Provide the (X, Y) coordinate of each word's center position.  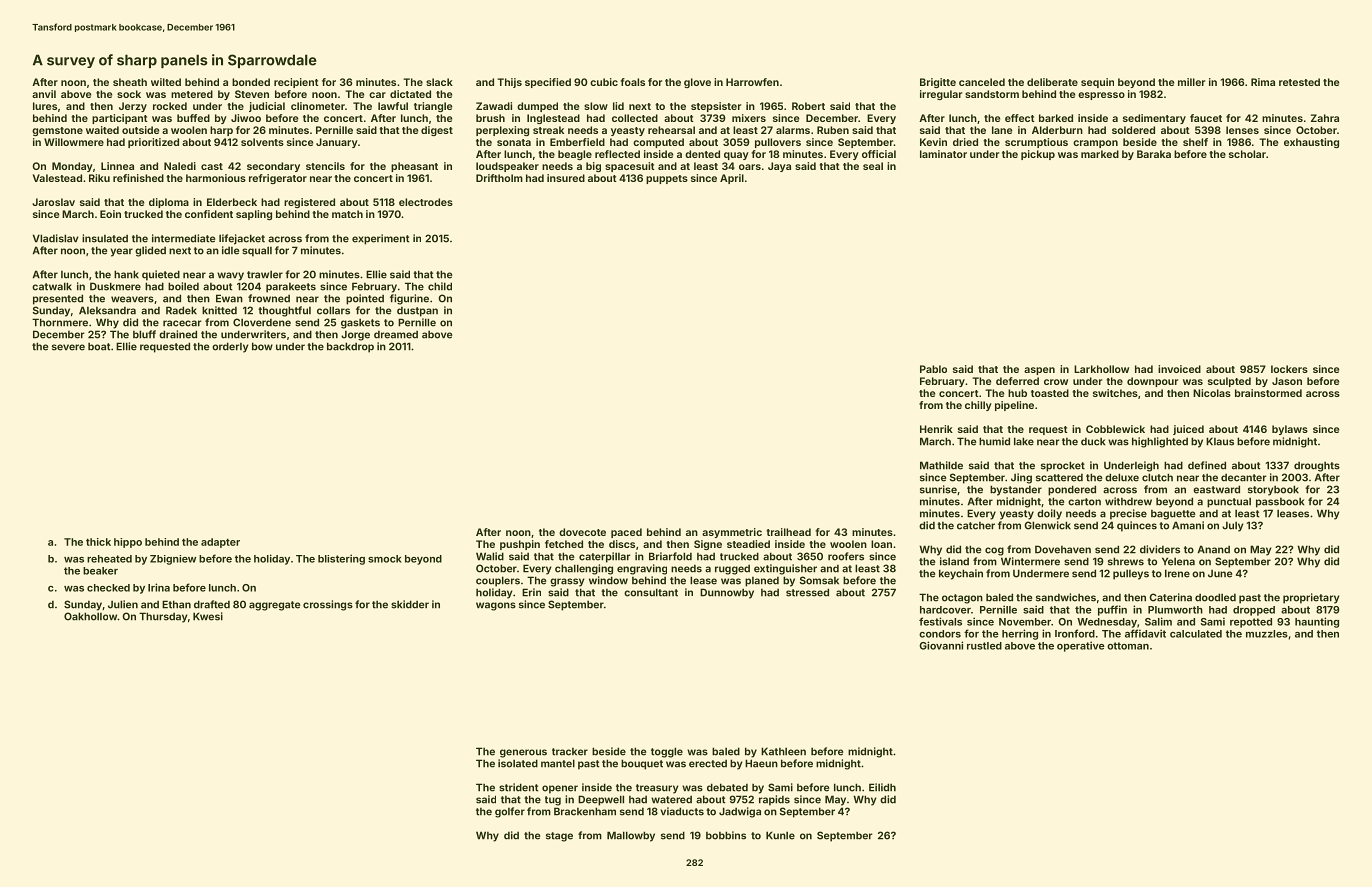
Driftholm (499, 178)
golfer (510, 812)
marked (1100, 154)
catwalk (52, 286)
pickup (1038, 155)
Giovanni (941, 645)
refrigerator (278, 179)
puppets (667, 179)
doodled (1215, 597)
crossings (328, 605)
